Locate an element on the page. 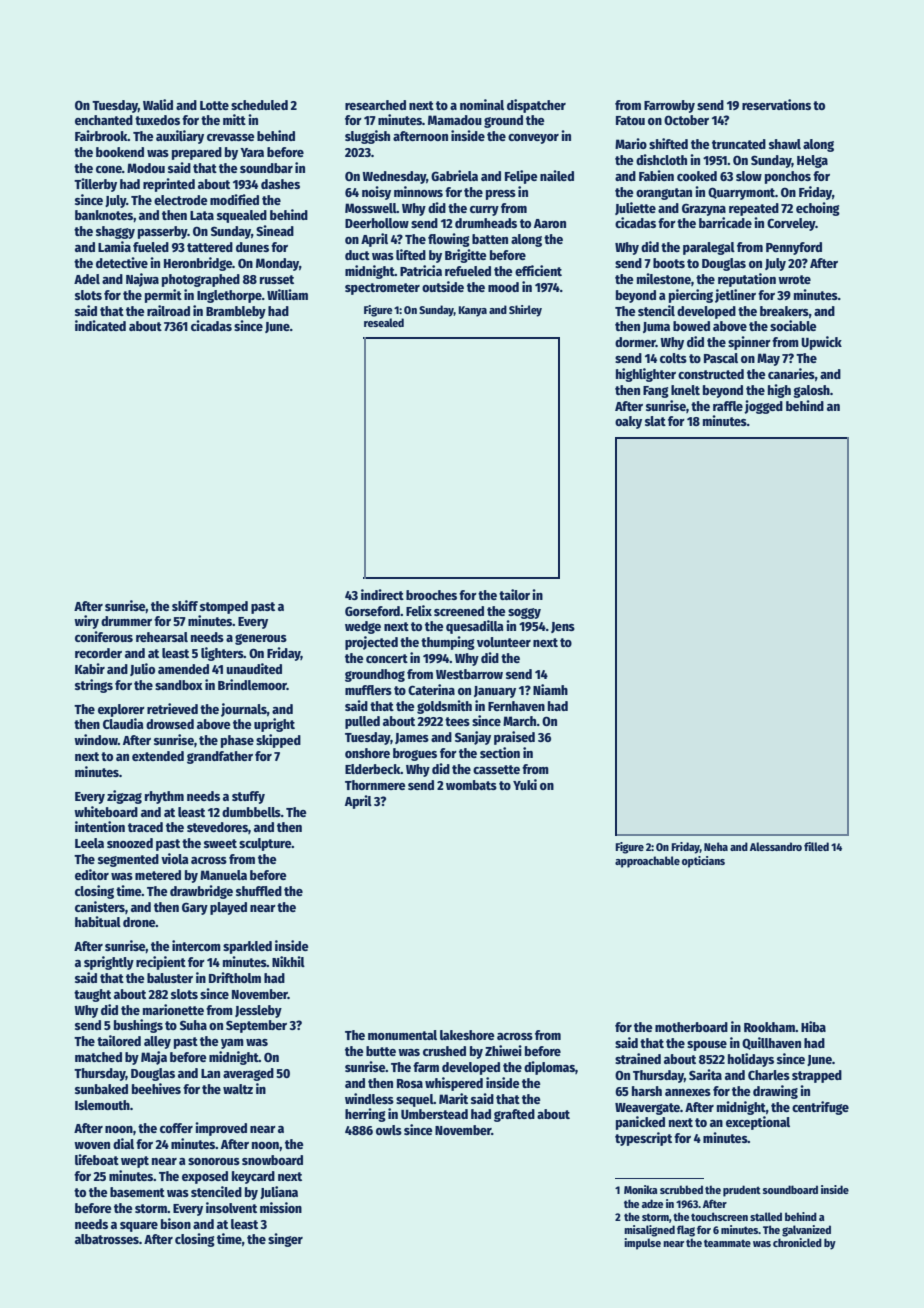 This document has width=924, height=1308. barricade is located at coordinates (725, 222).
